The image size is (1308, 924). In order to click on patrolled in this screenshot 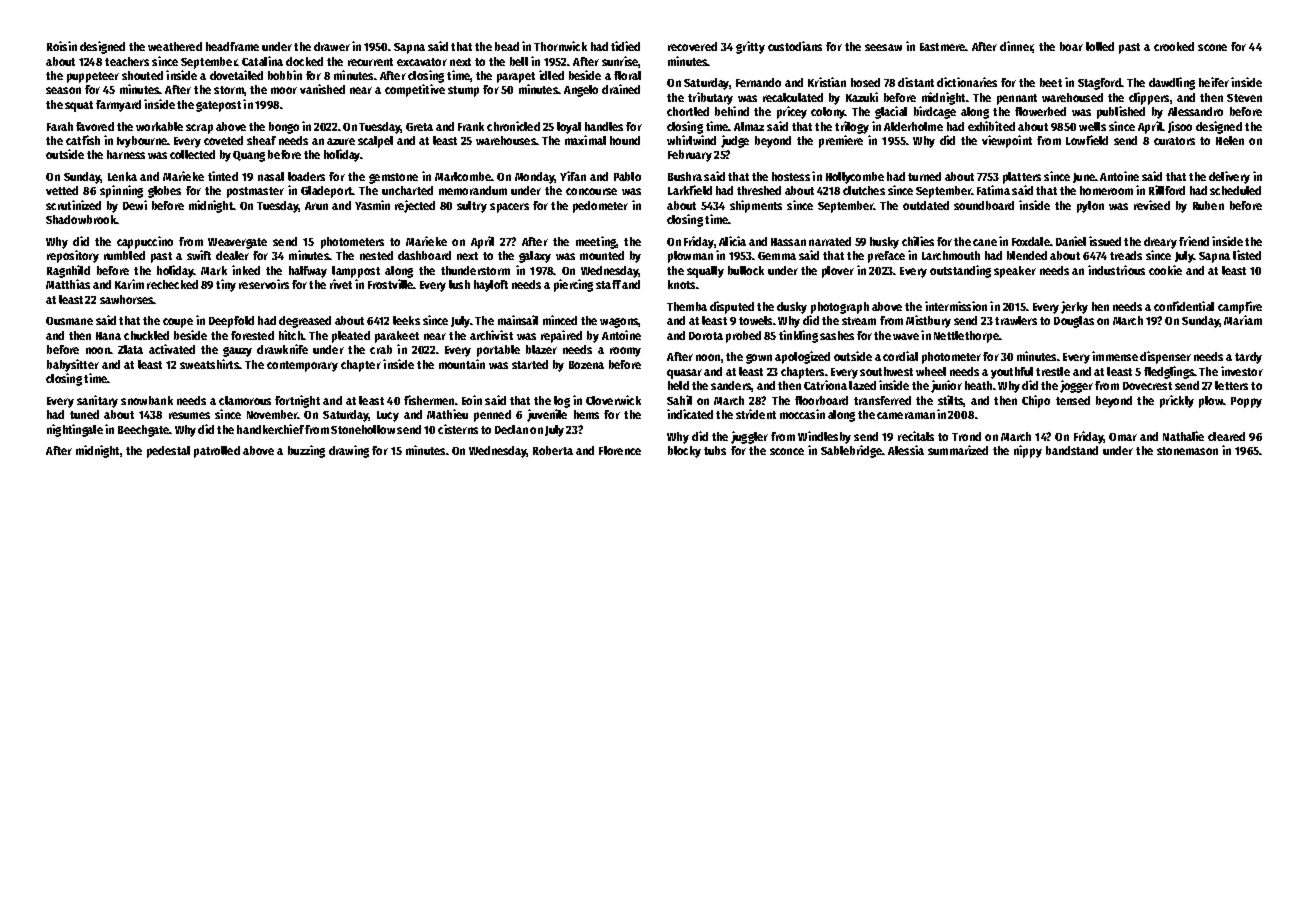, I will do `click(217, 452)`.
